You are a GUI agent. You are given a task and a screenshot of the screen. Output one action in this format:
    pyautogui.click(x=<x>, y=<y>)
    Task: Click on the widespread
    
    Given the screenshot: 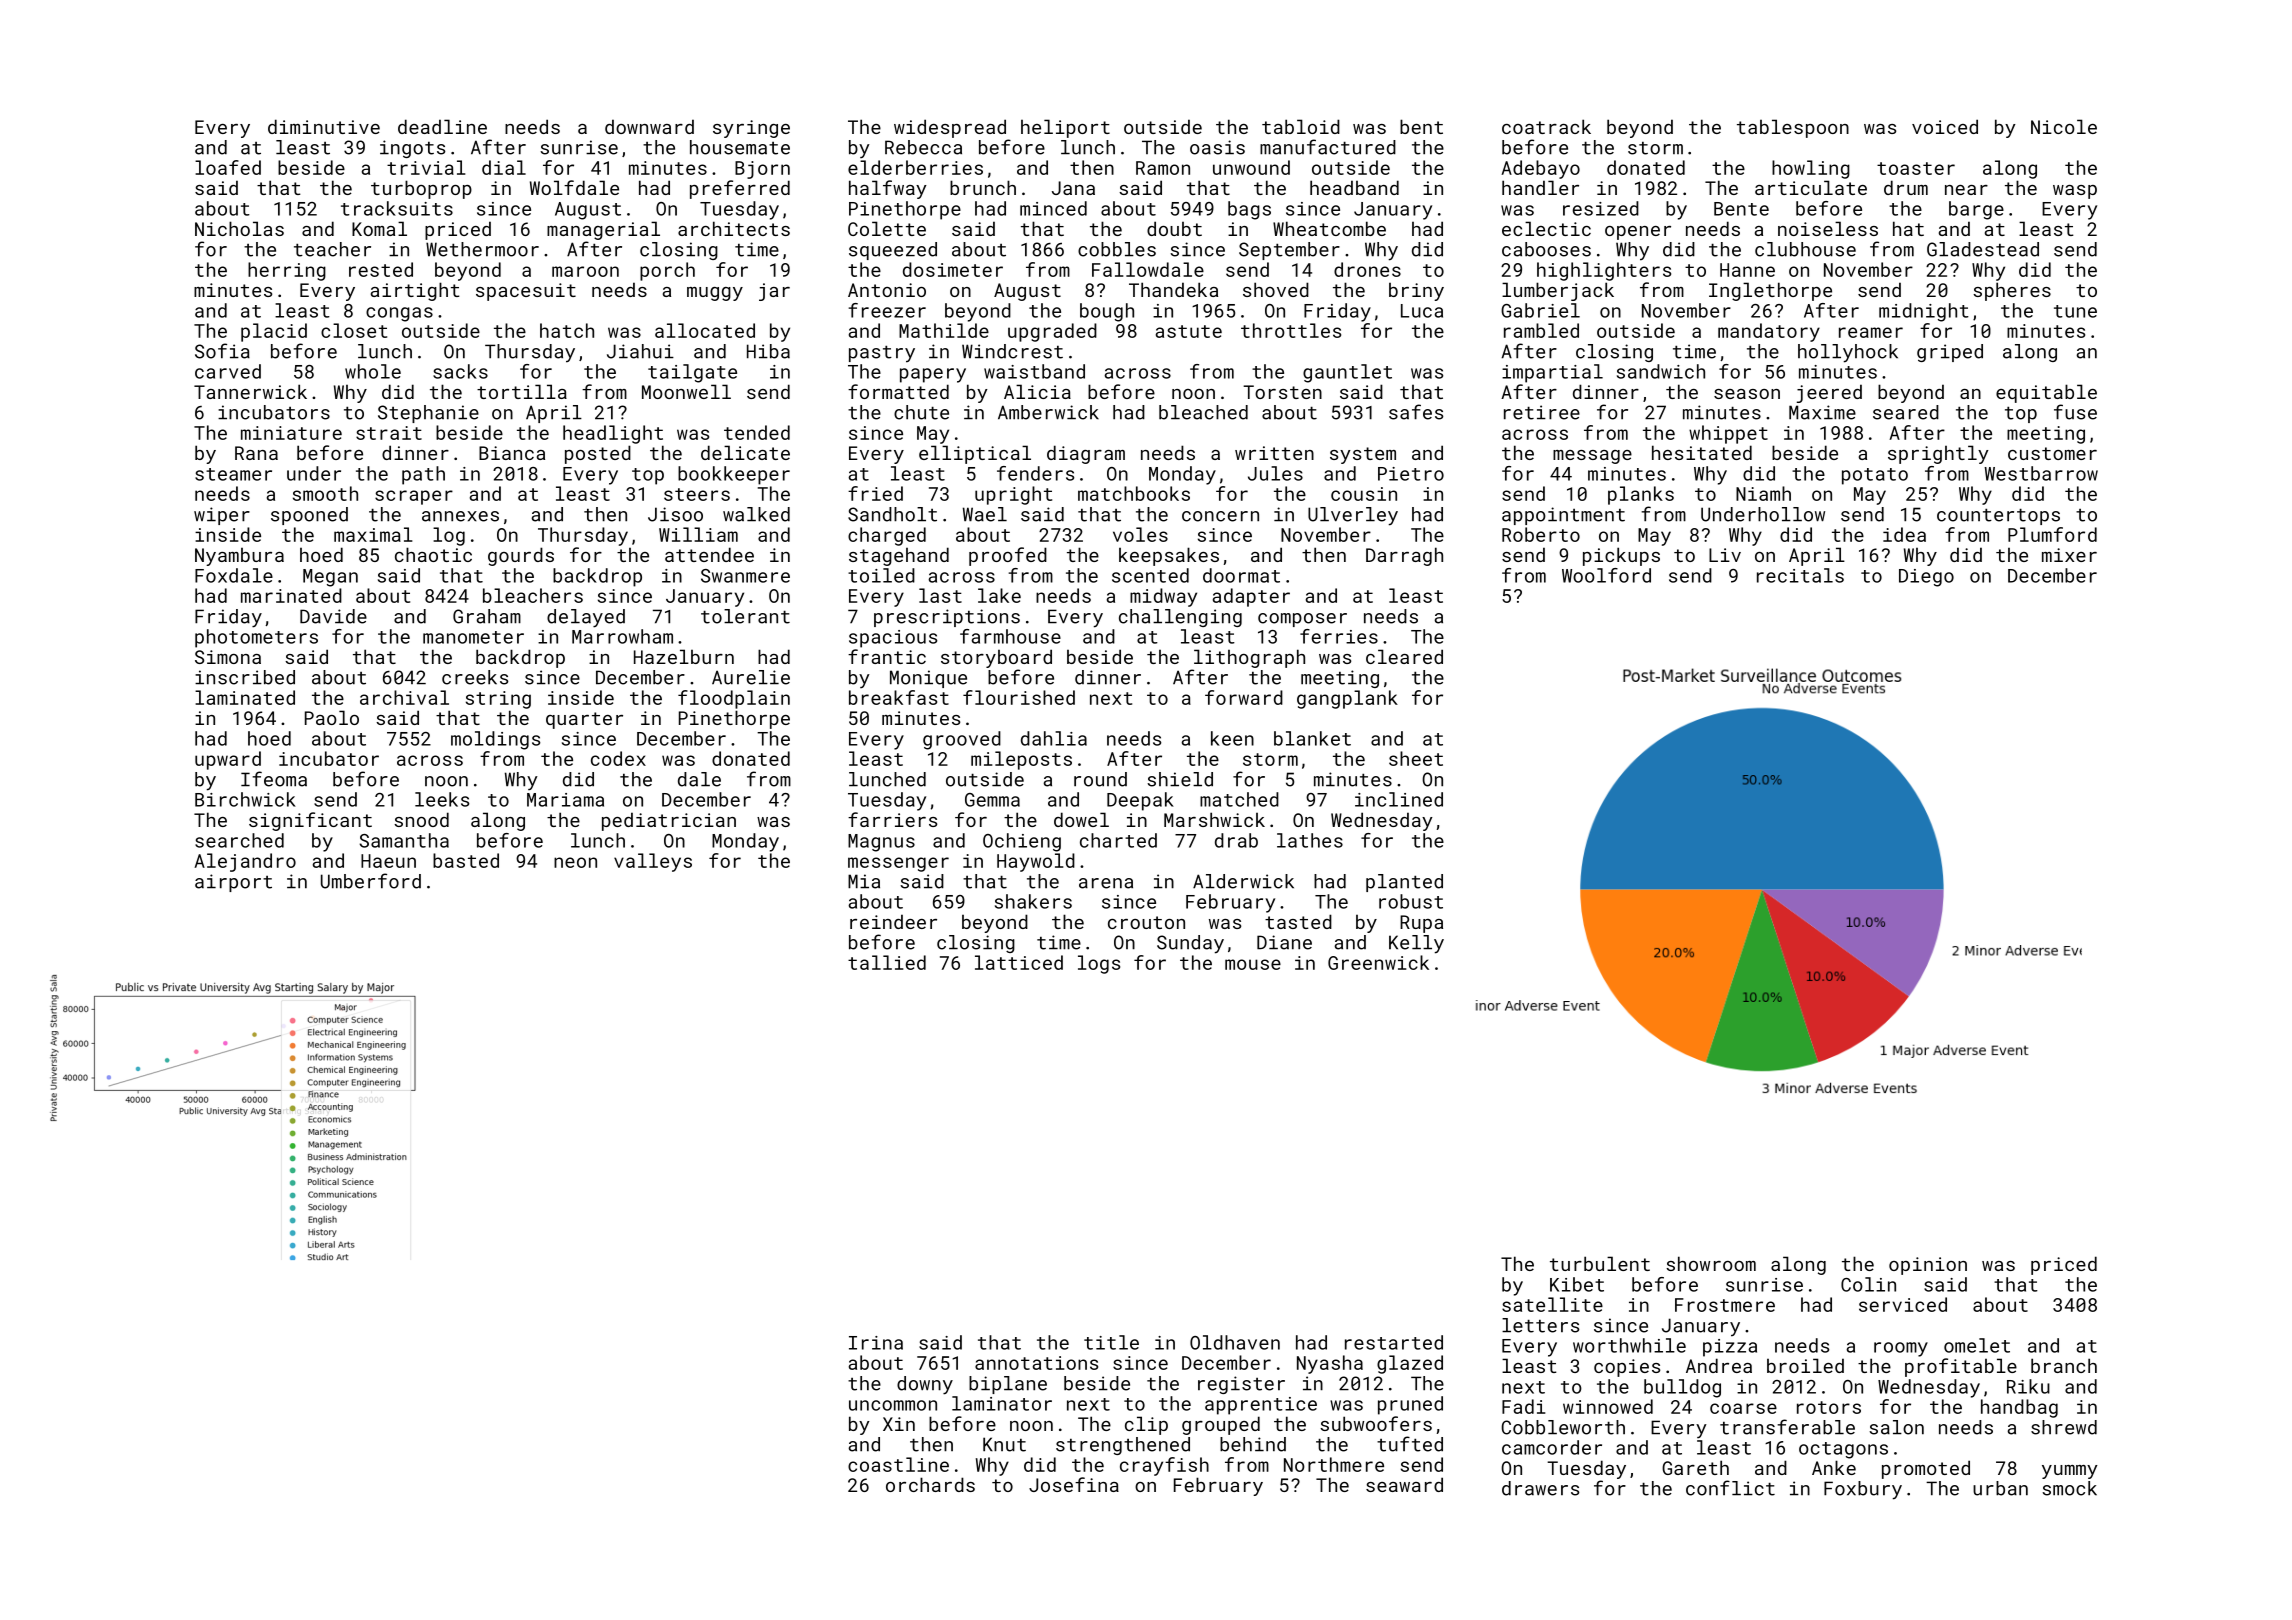 What is the action you would take?
    pyautogui.click(x=950, y=128)
